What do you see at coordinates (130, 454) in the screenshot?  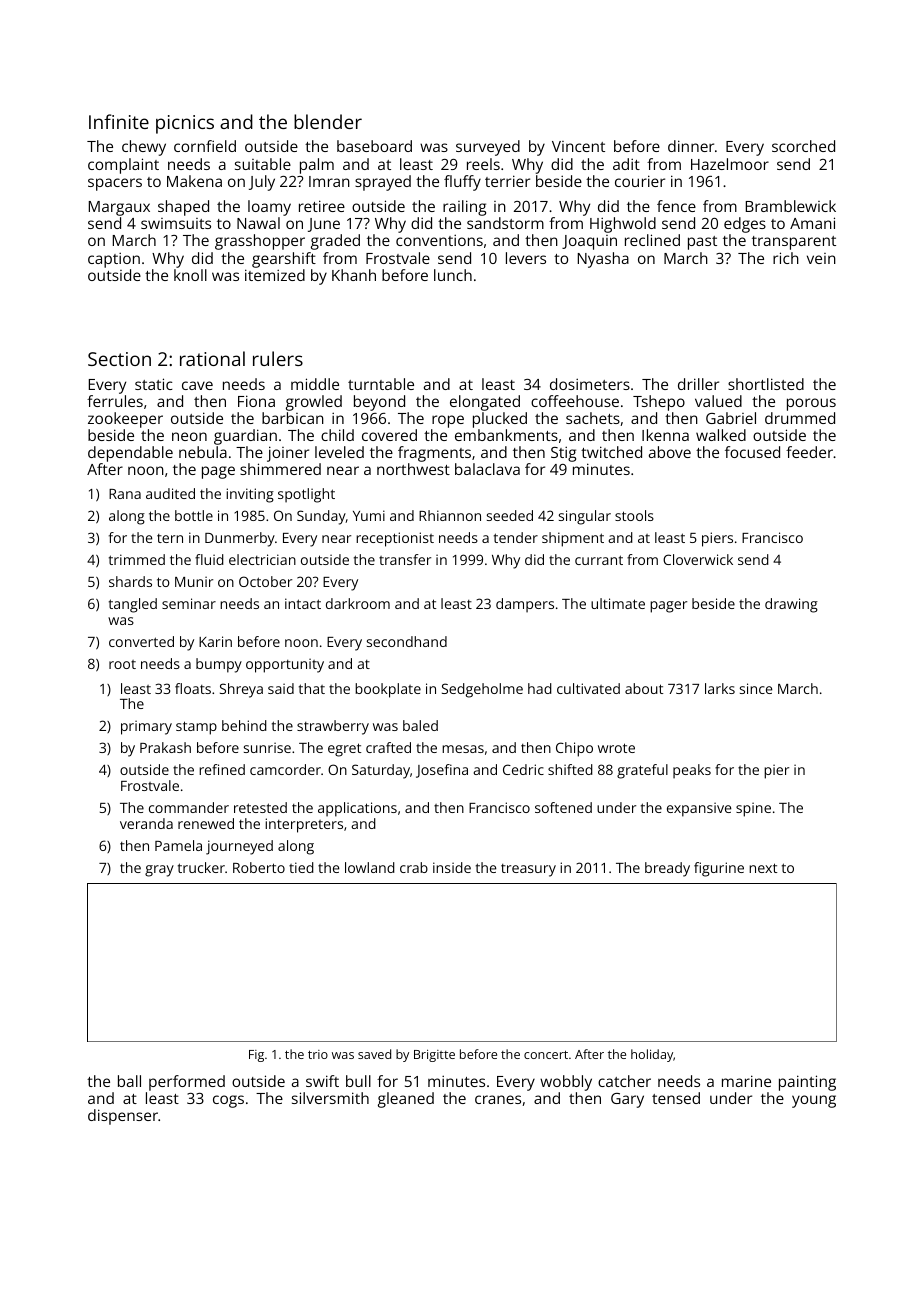 I see `dependable` at bounding box center [130, 454].
